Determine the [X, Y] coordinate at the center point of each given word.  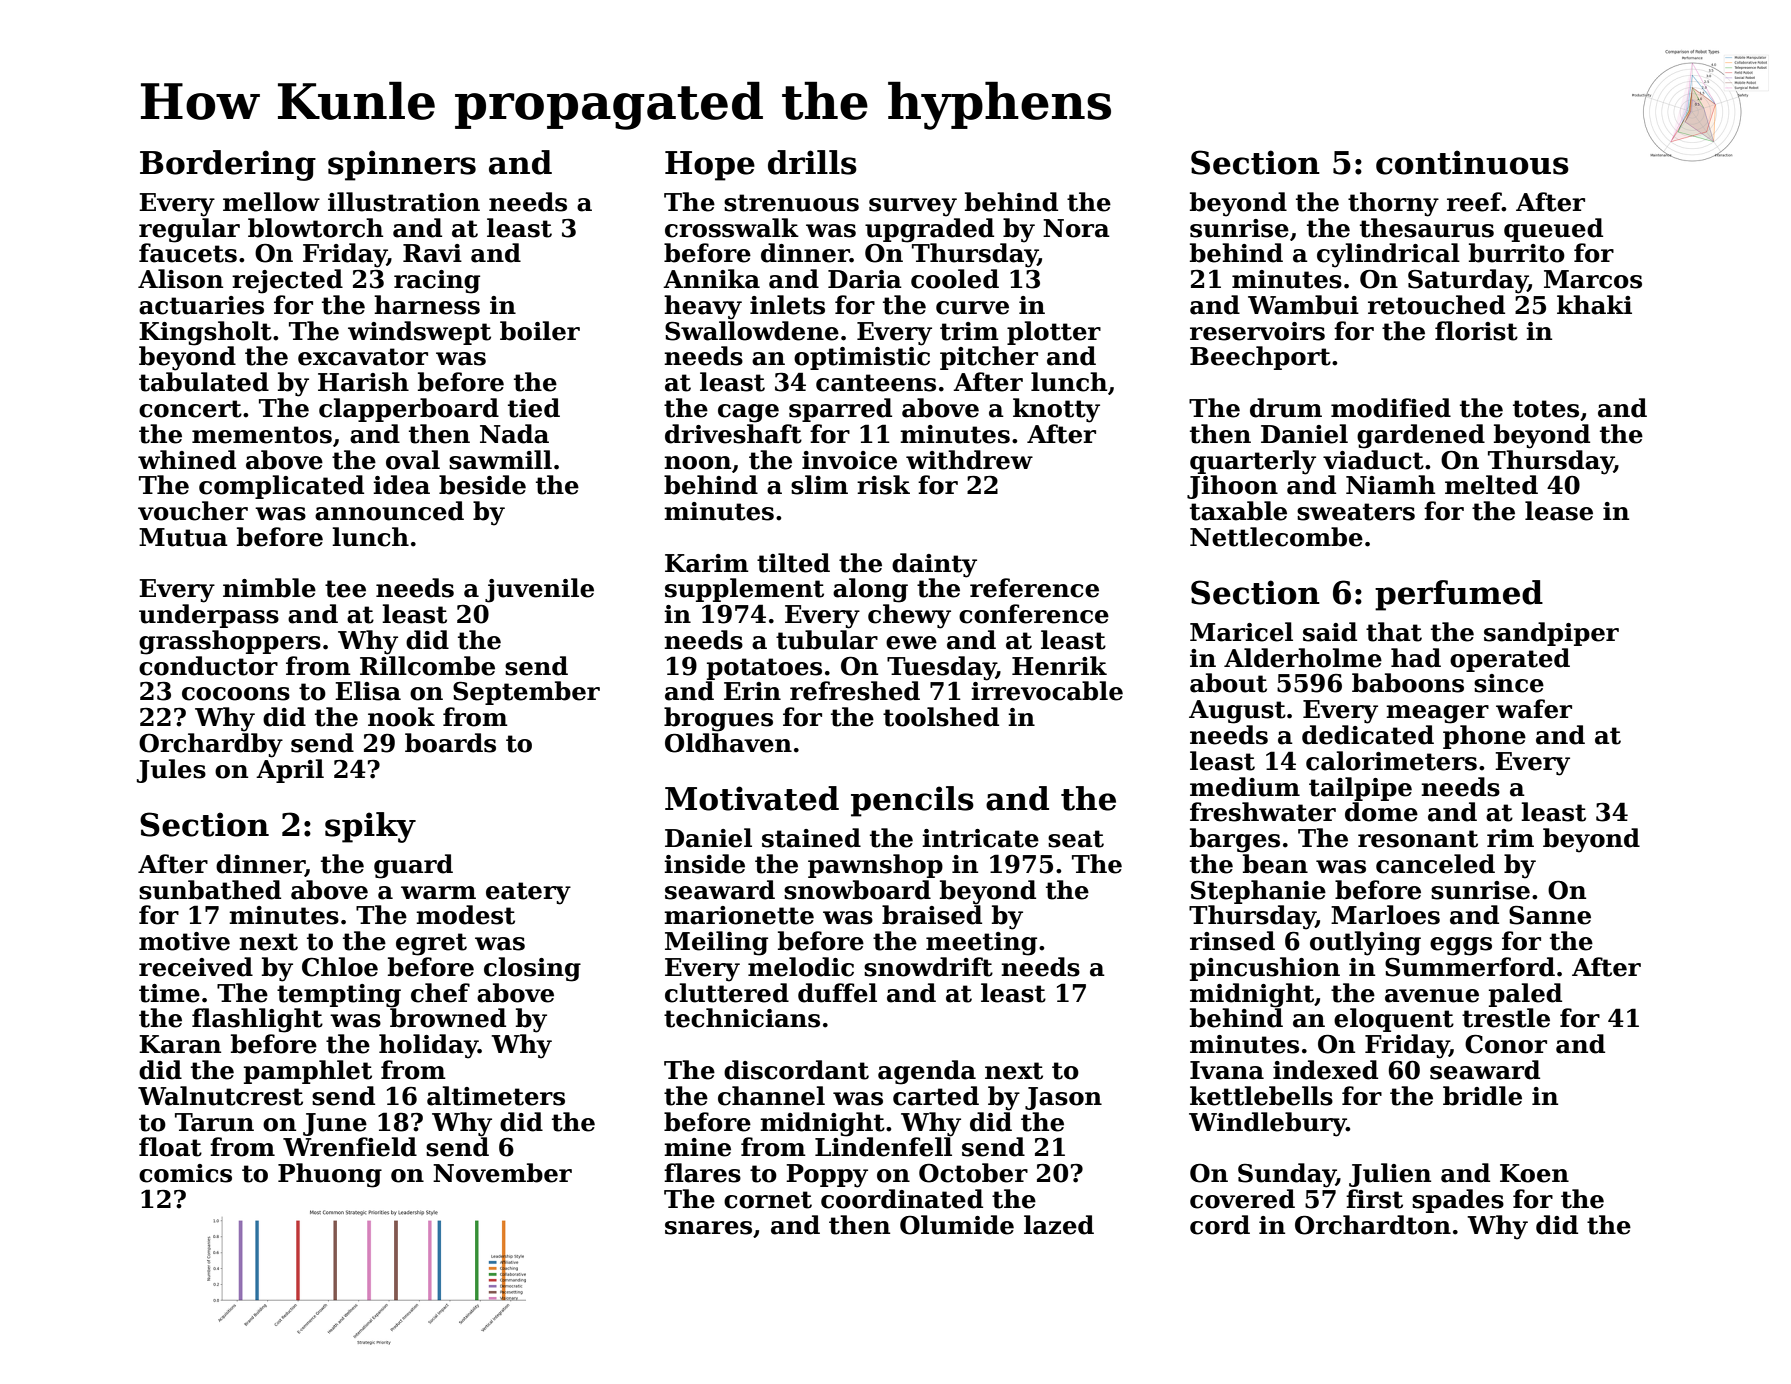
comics [185, 1173]
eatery [528, 893]
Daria [865, 279]
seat [1076, 839]
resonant [1418, 839]
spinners [402, 165]
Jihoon [1232, 487]
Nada [514, 434]
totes [1546, 409]
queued [1553, 230]
